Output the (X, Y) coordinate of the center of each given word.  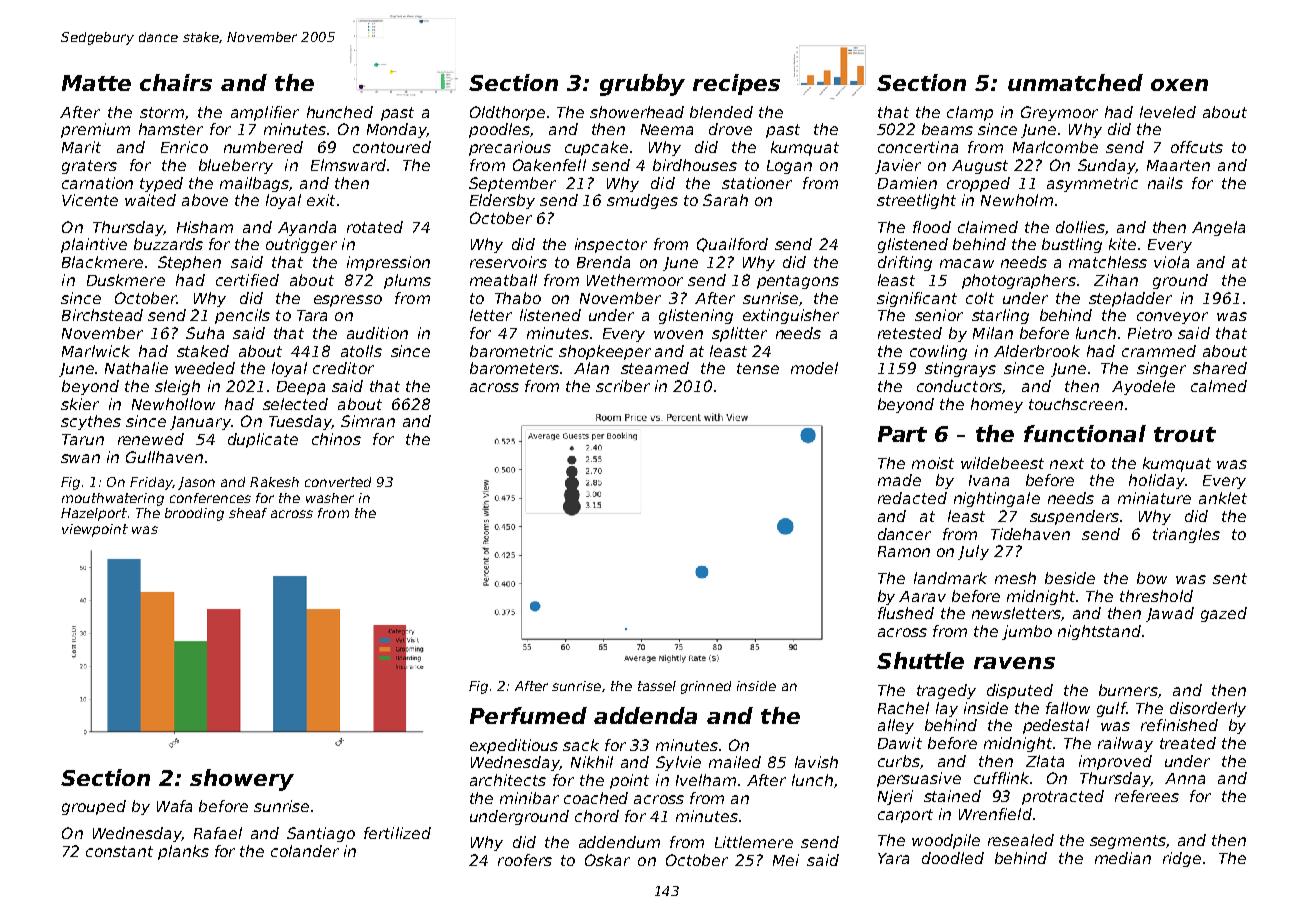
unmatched (1075, 82)
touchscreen (1076, 404)
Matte (96, 83)
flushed (906, 613)
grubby (642, 85)
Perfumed (528, 715)
